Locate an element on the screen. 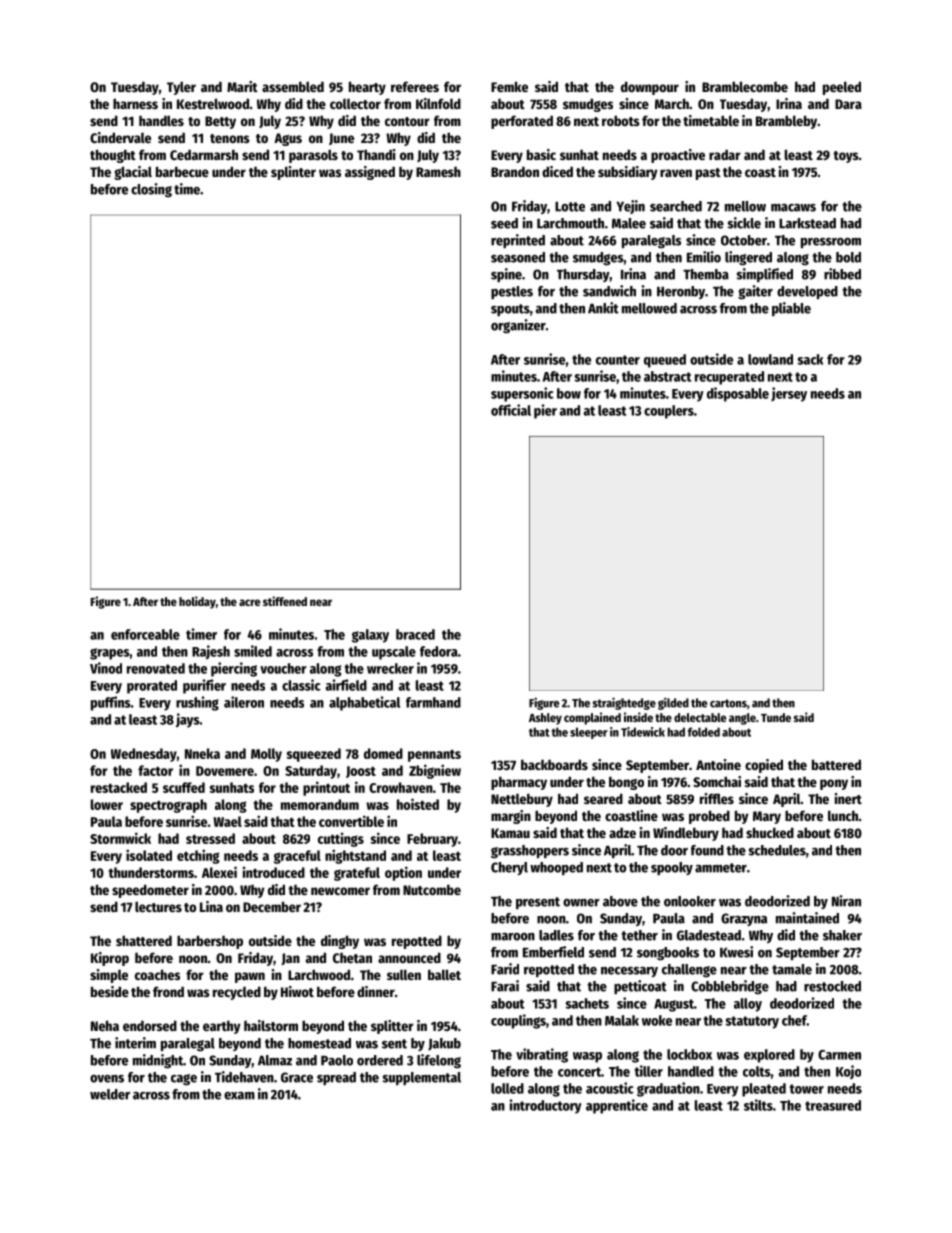  closing is located at coordinates (151, 190).
